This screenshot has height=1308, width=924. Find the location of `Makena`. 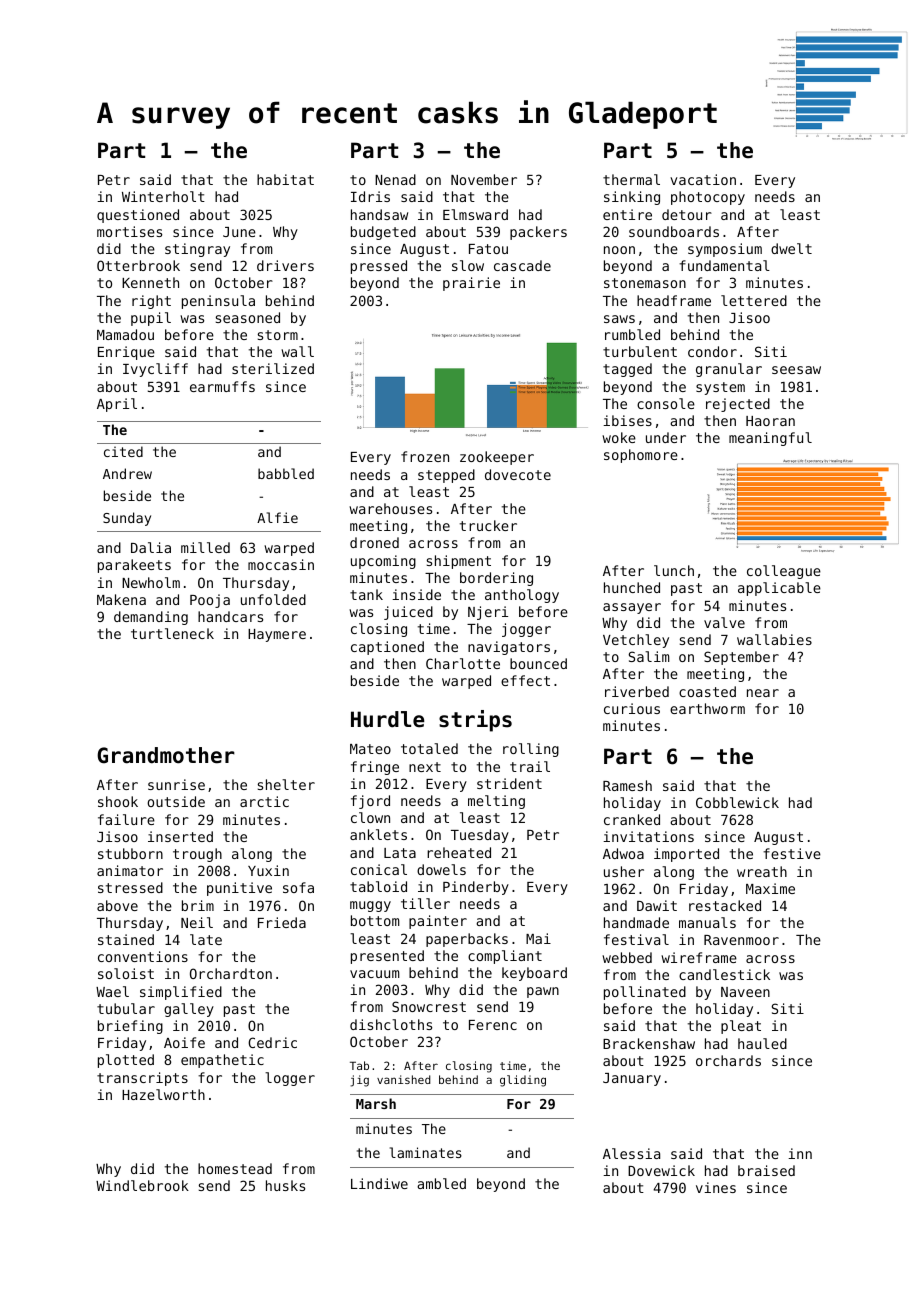

Makena is located at coordinates (121, 599).
